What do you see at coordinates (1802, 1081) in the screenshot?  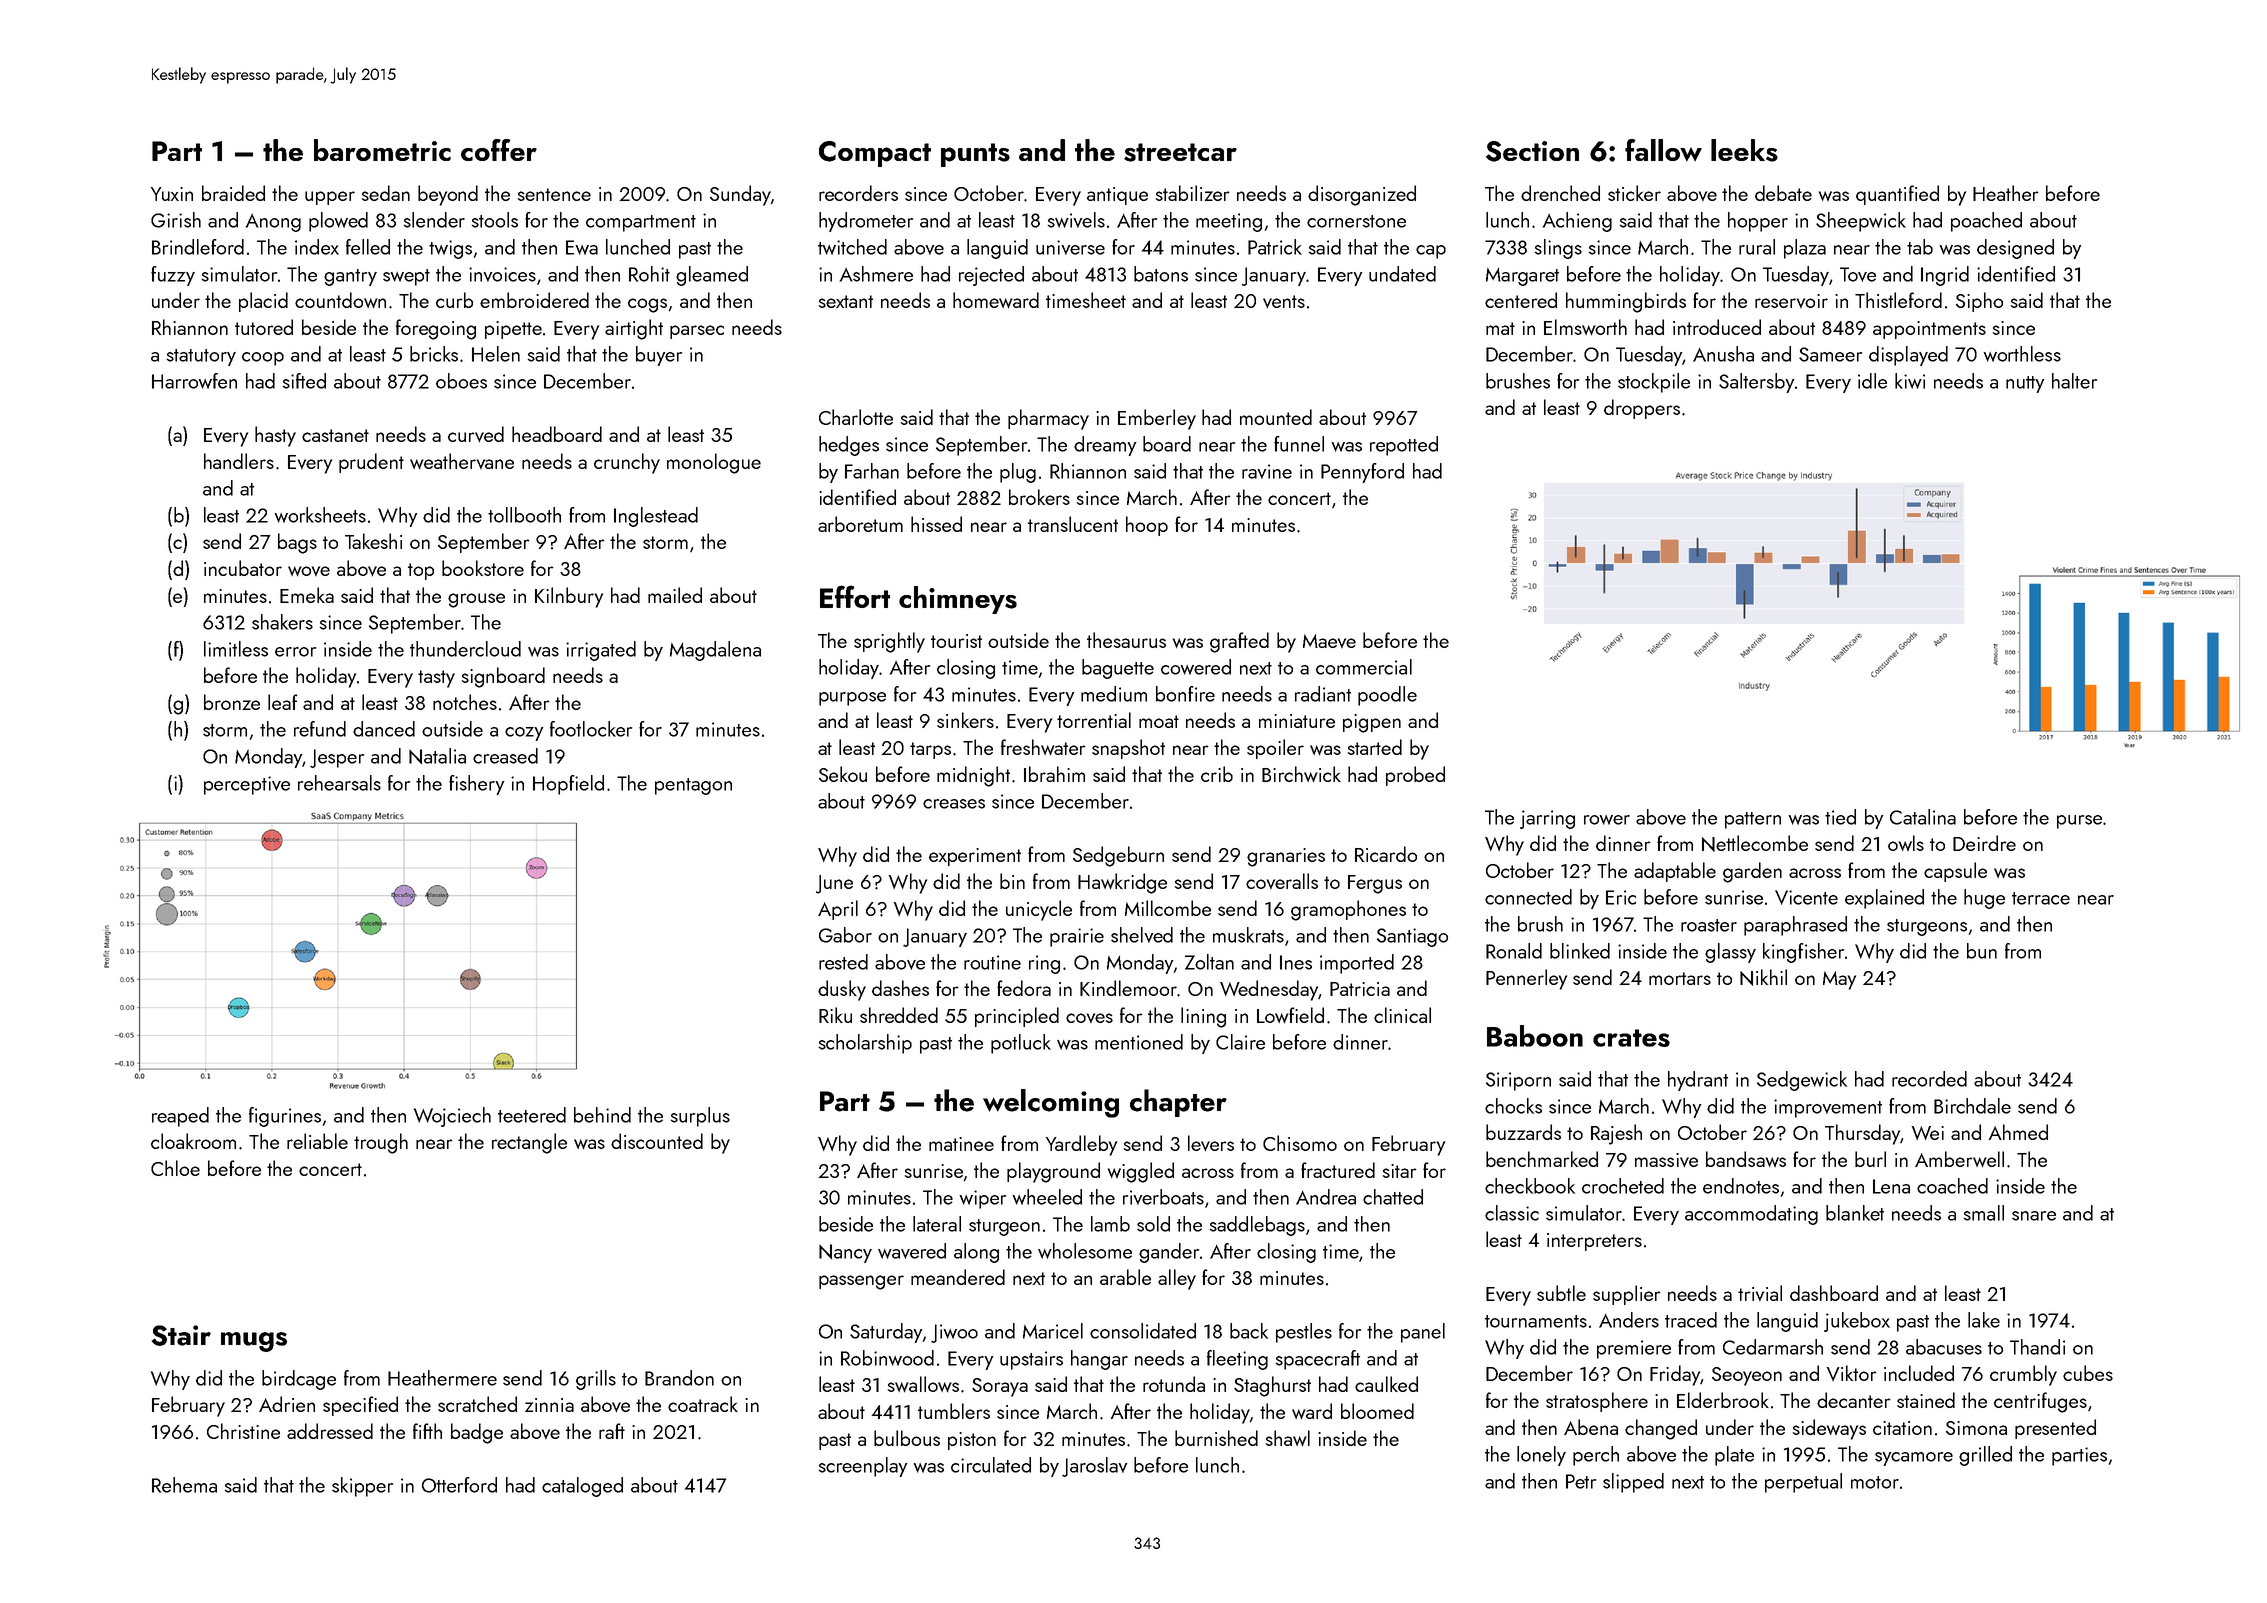 I see `Sedgewick` at bounding box center [1802, 1081].
